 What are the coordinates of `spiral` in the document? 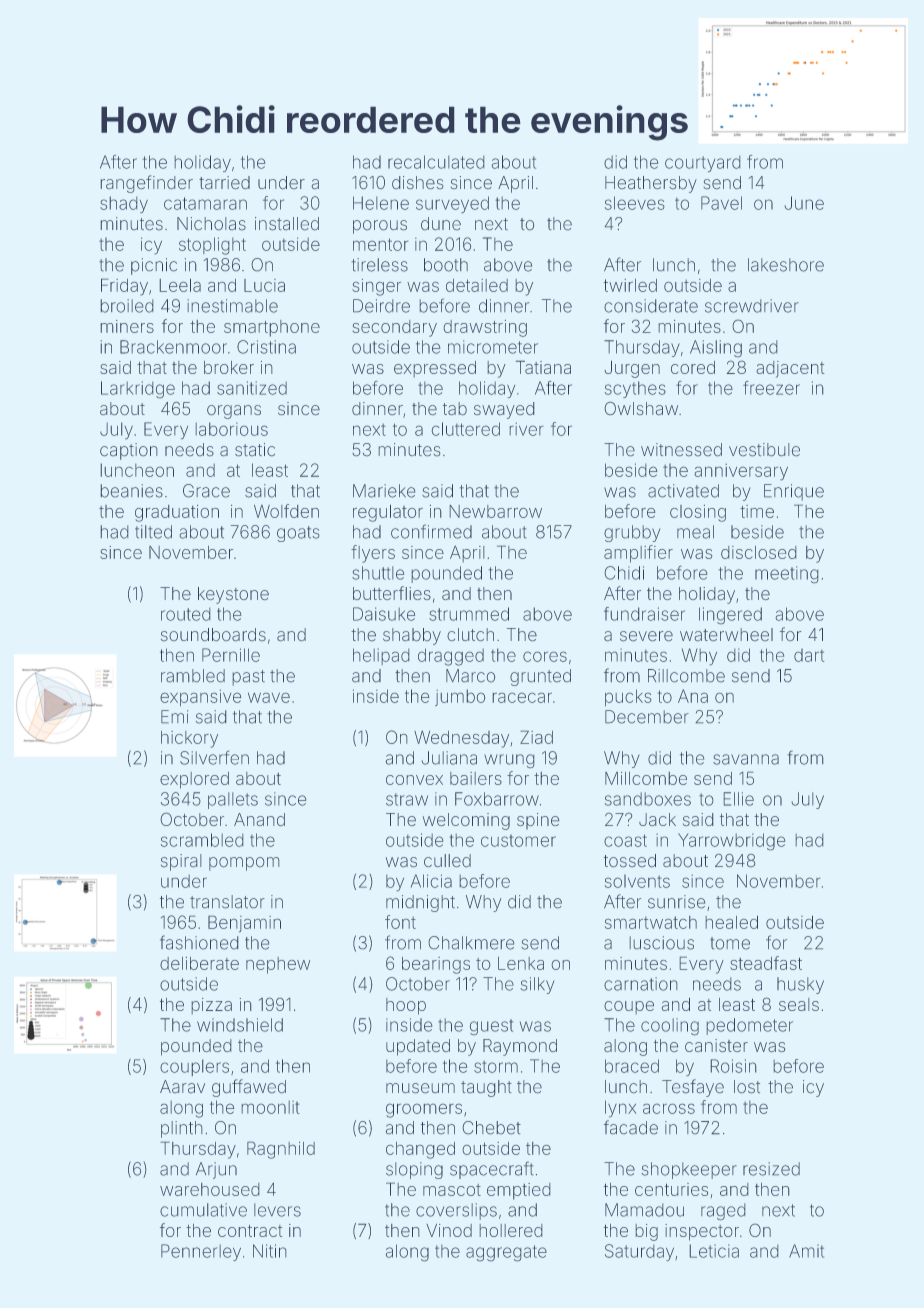 It's located at (181, 862).
